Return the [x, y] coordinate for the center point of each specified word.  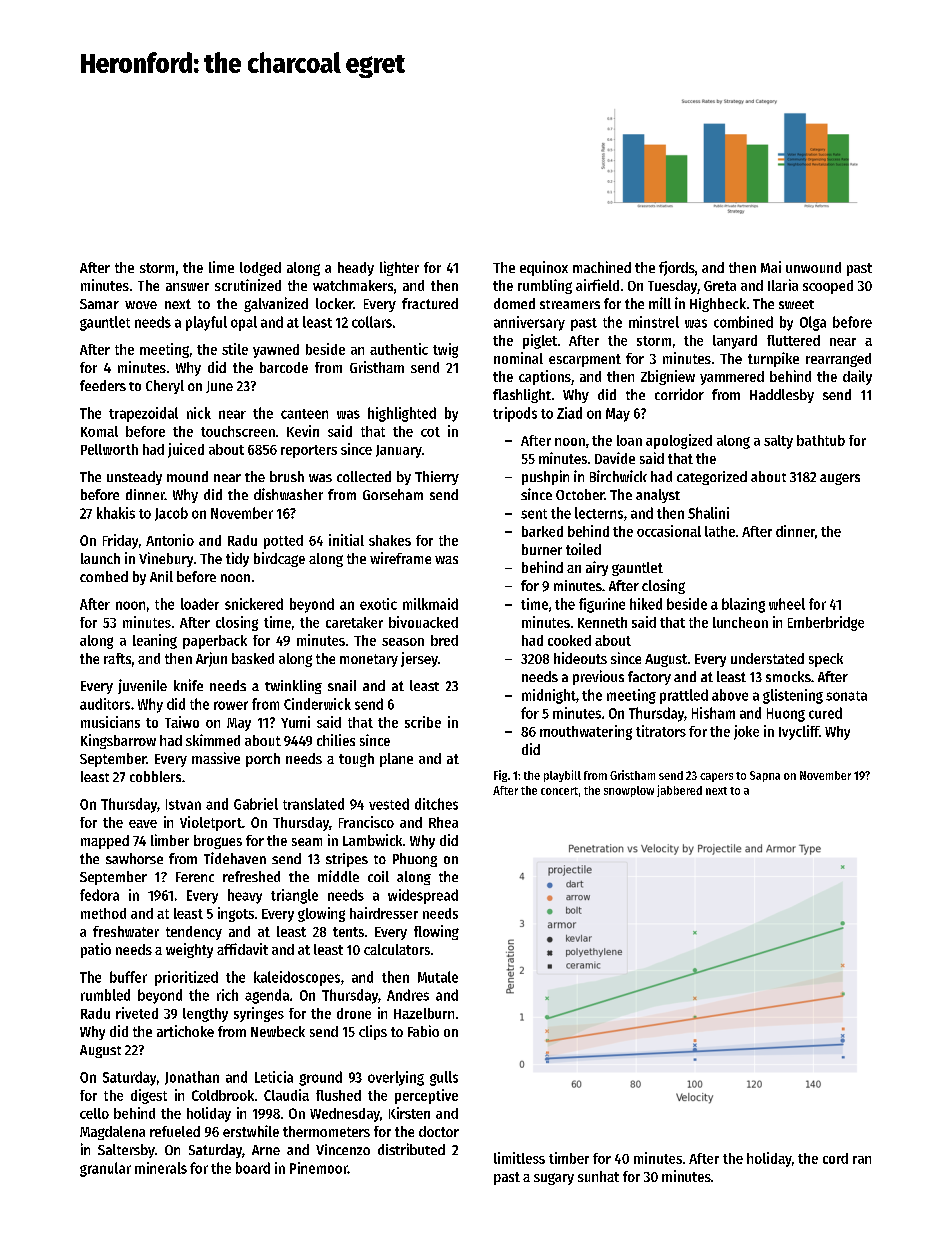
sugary [554, 1179]
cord [835, 1158]
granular [105, 1169]
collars [372, 322]
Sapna [765, 776]
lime [221, 267]
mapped [105, 842]
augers [840, 479]
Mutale [438, 977]
